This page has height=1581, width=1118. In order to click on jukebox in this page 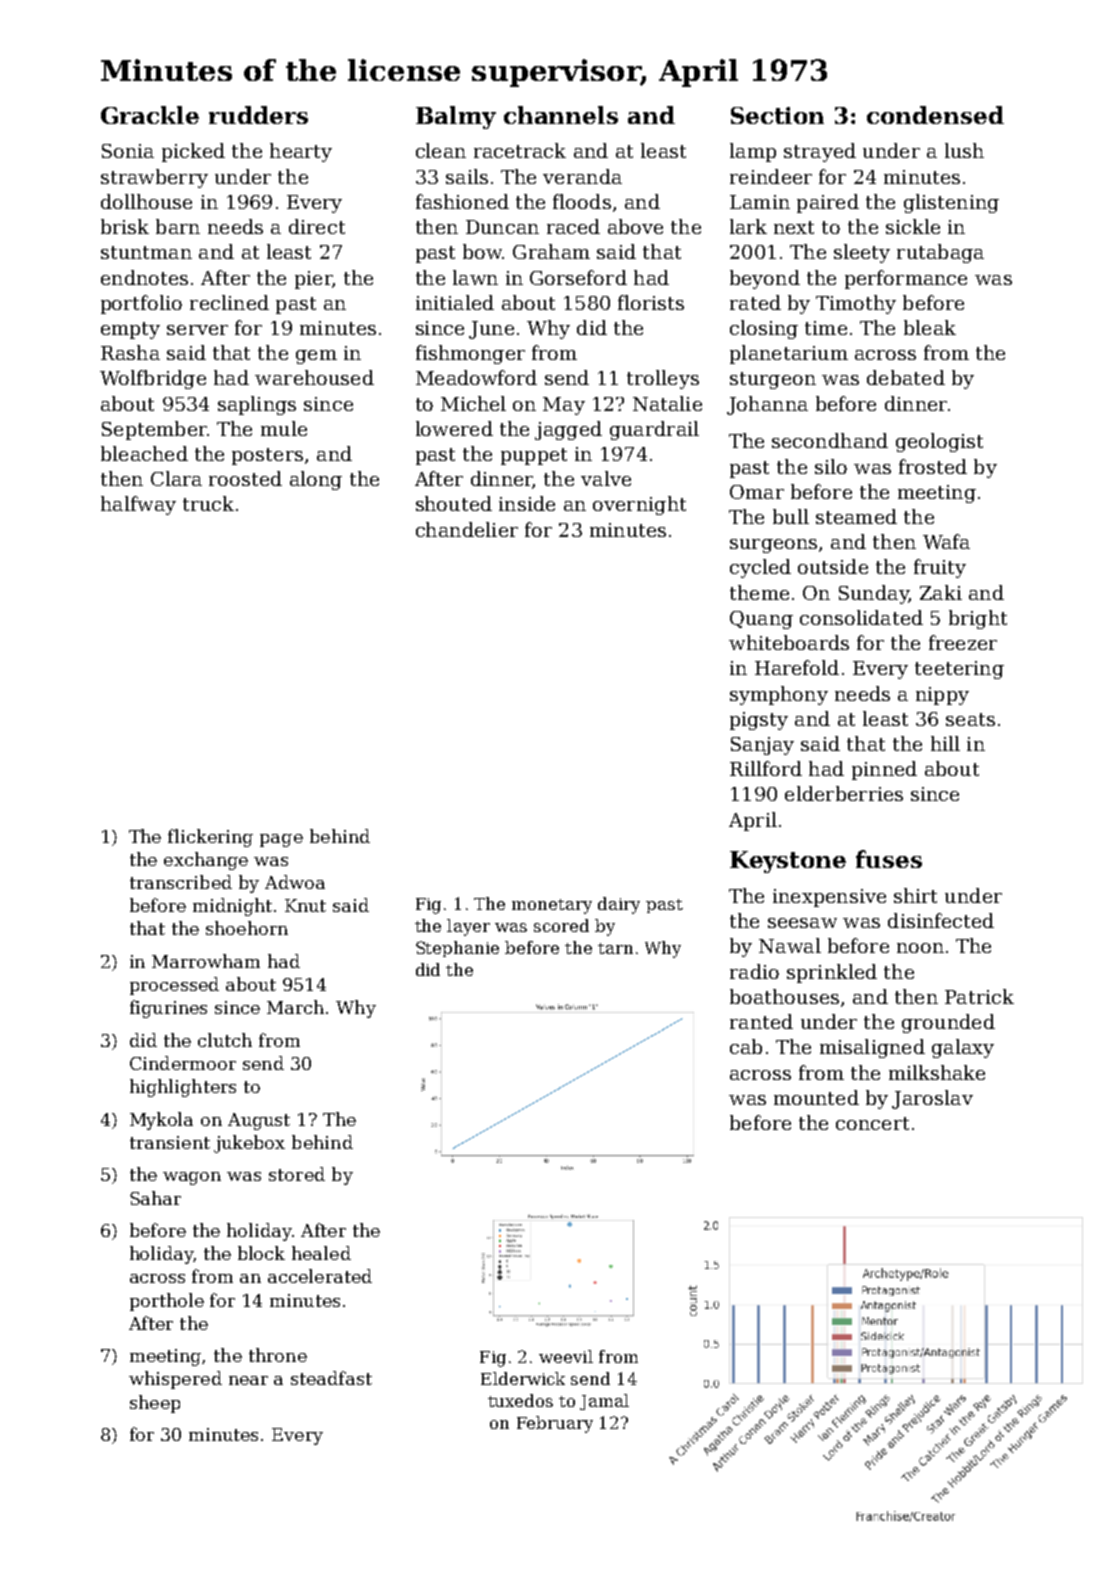, I will do `click(249, 1144)`.
